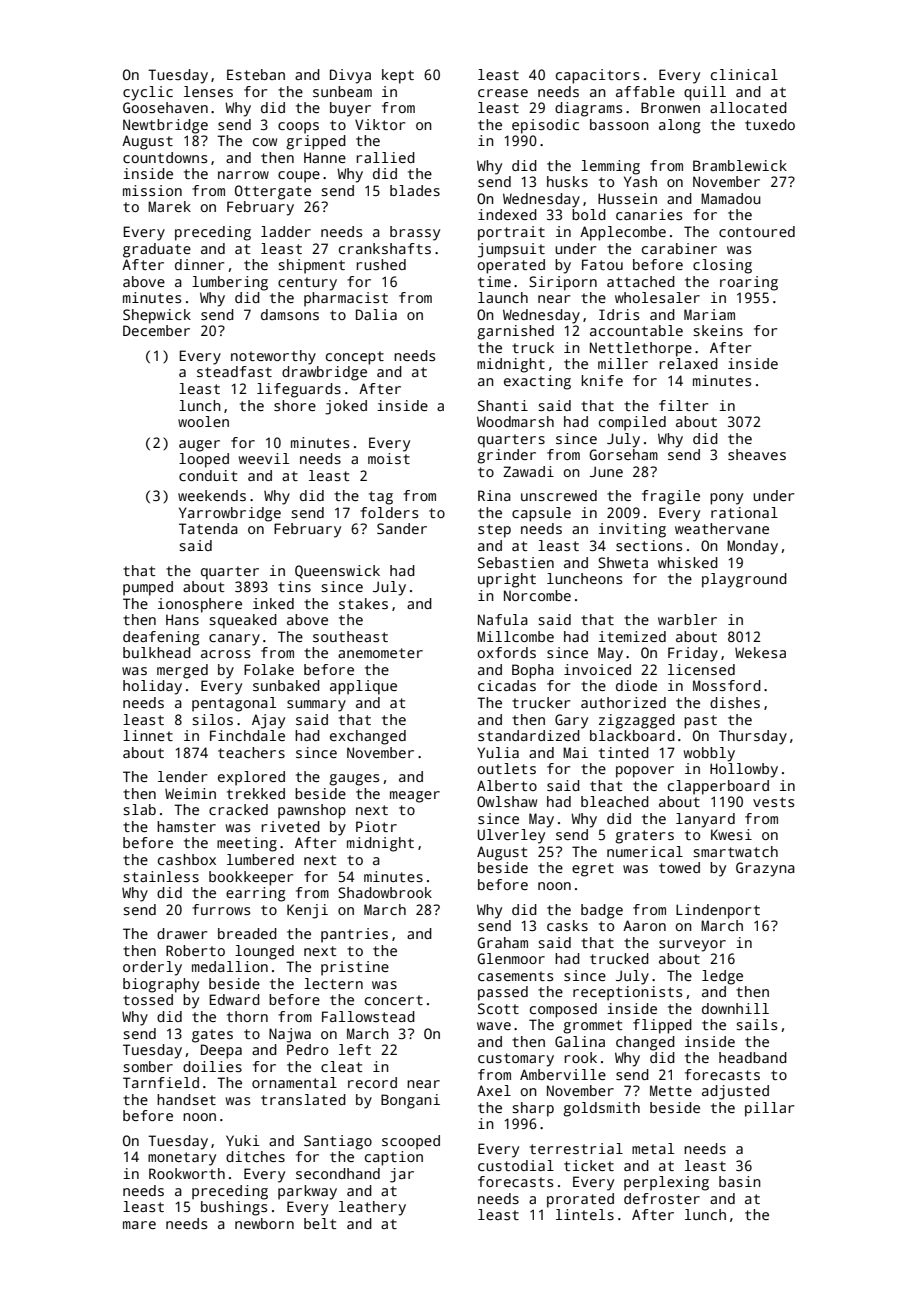 Image resolution: width=924 pixels, height=1308 pixels. I want to click on blades, so click(415, 190).
